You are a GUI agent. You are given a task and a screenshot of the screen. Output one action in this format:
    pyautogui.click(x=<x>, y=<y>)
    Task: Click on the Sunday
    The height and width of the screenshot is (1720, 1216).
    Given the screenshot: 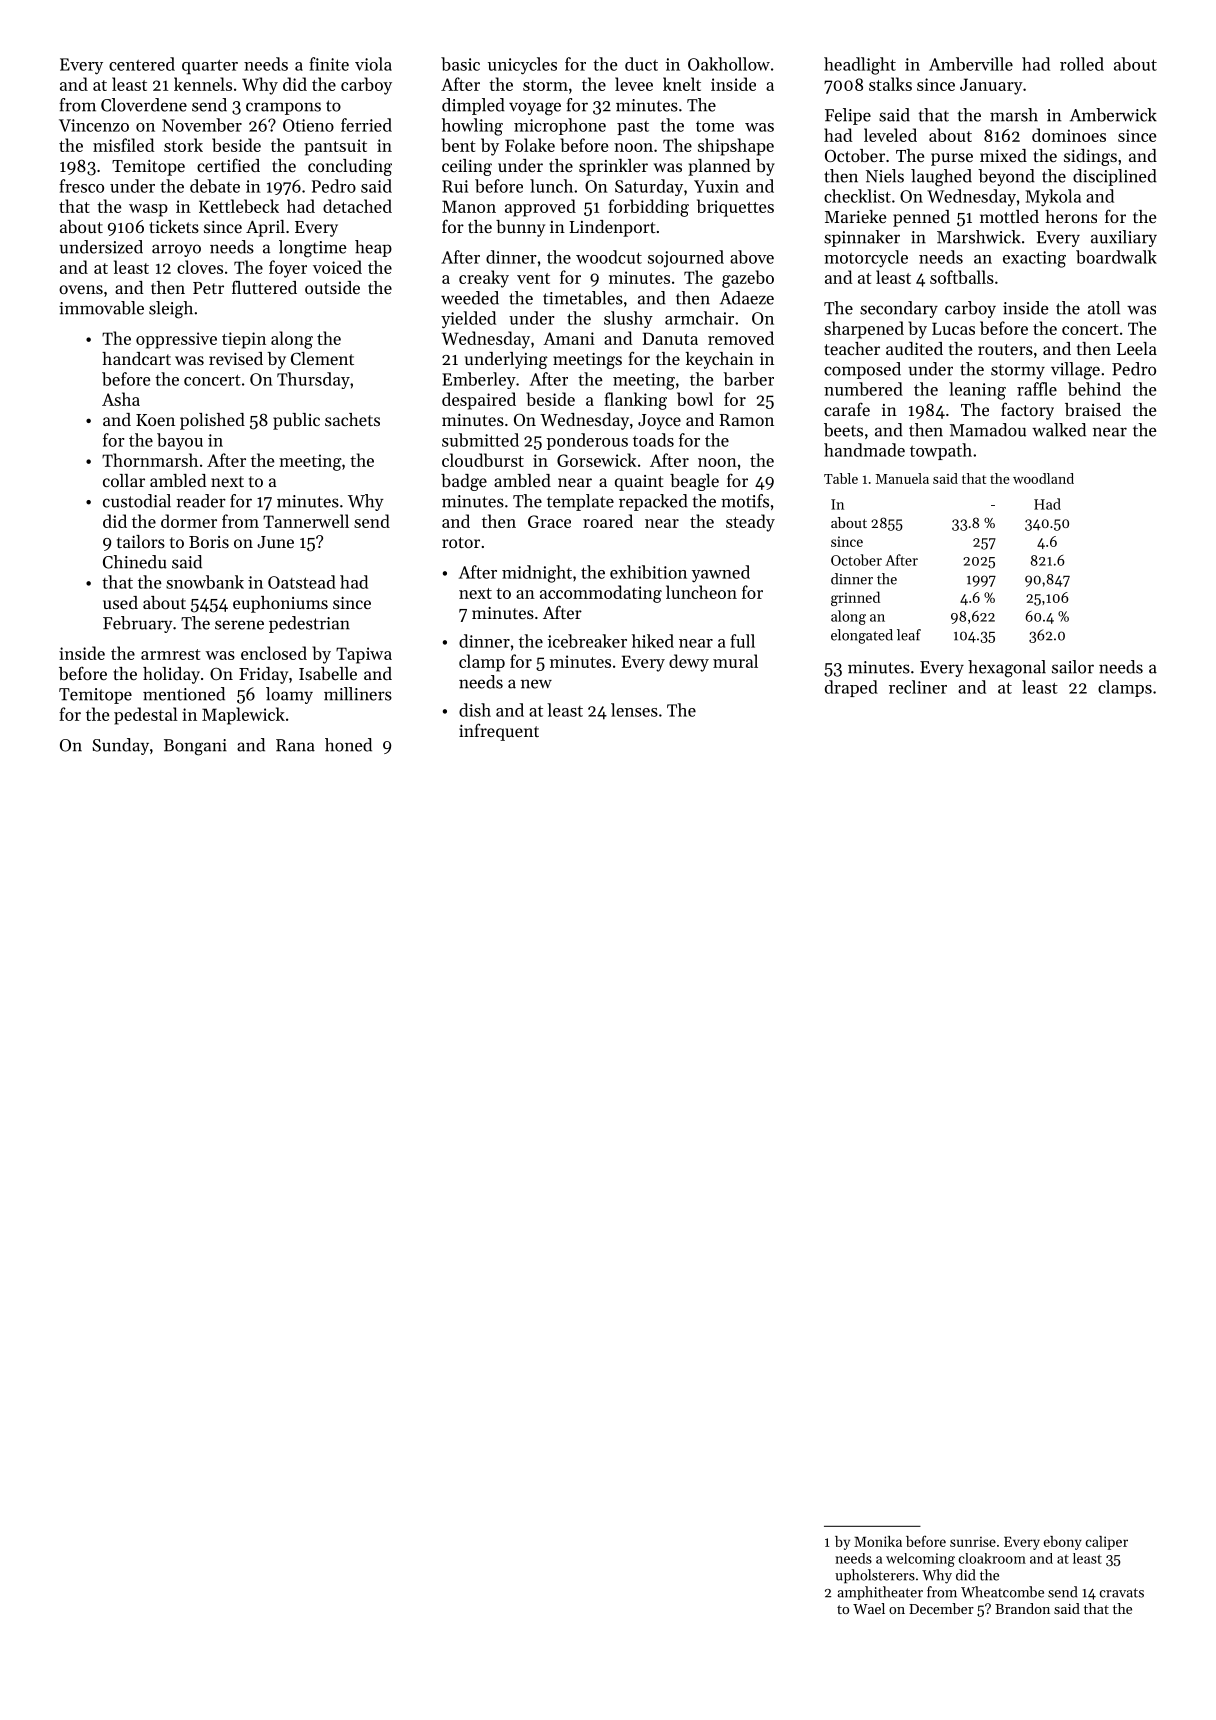 What is the action you would take?
    pyautogui.click(x=120, y=746)
